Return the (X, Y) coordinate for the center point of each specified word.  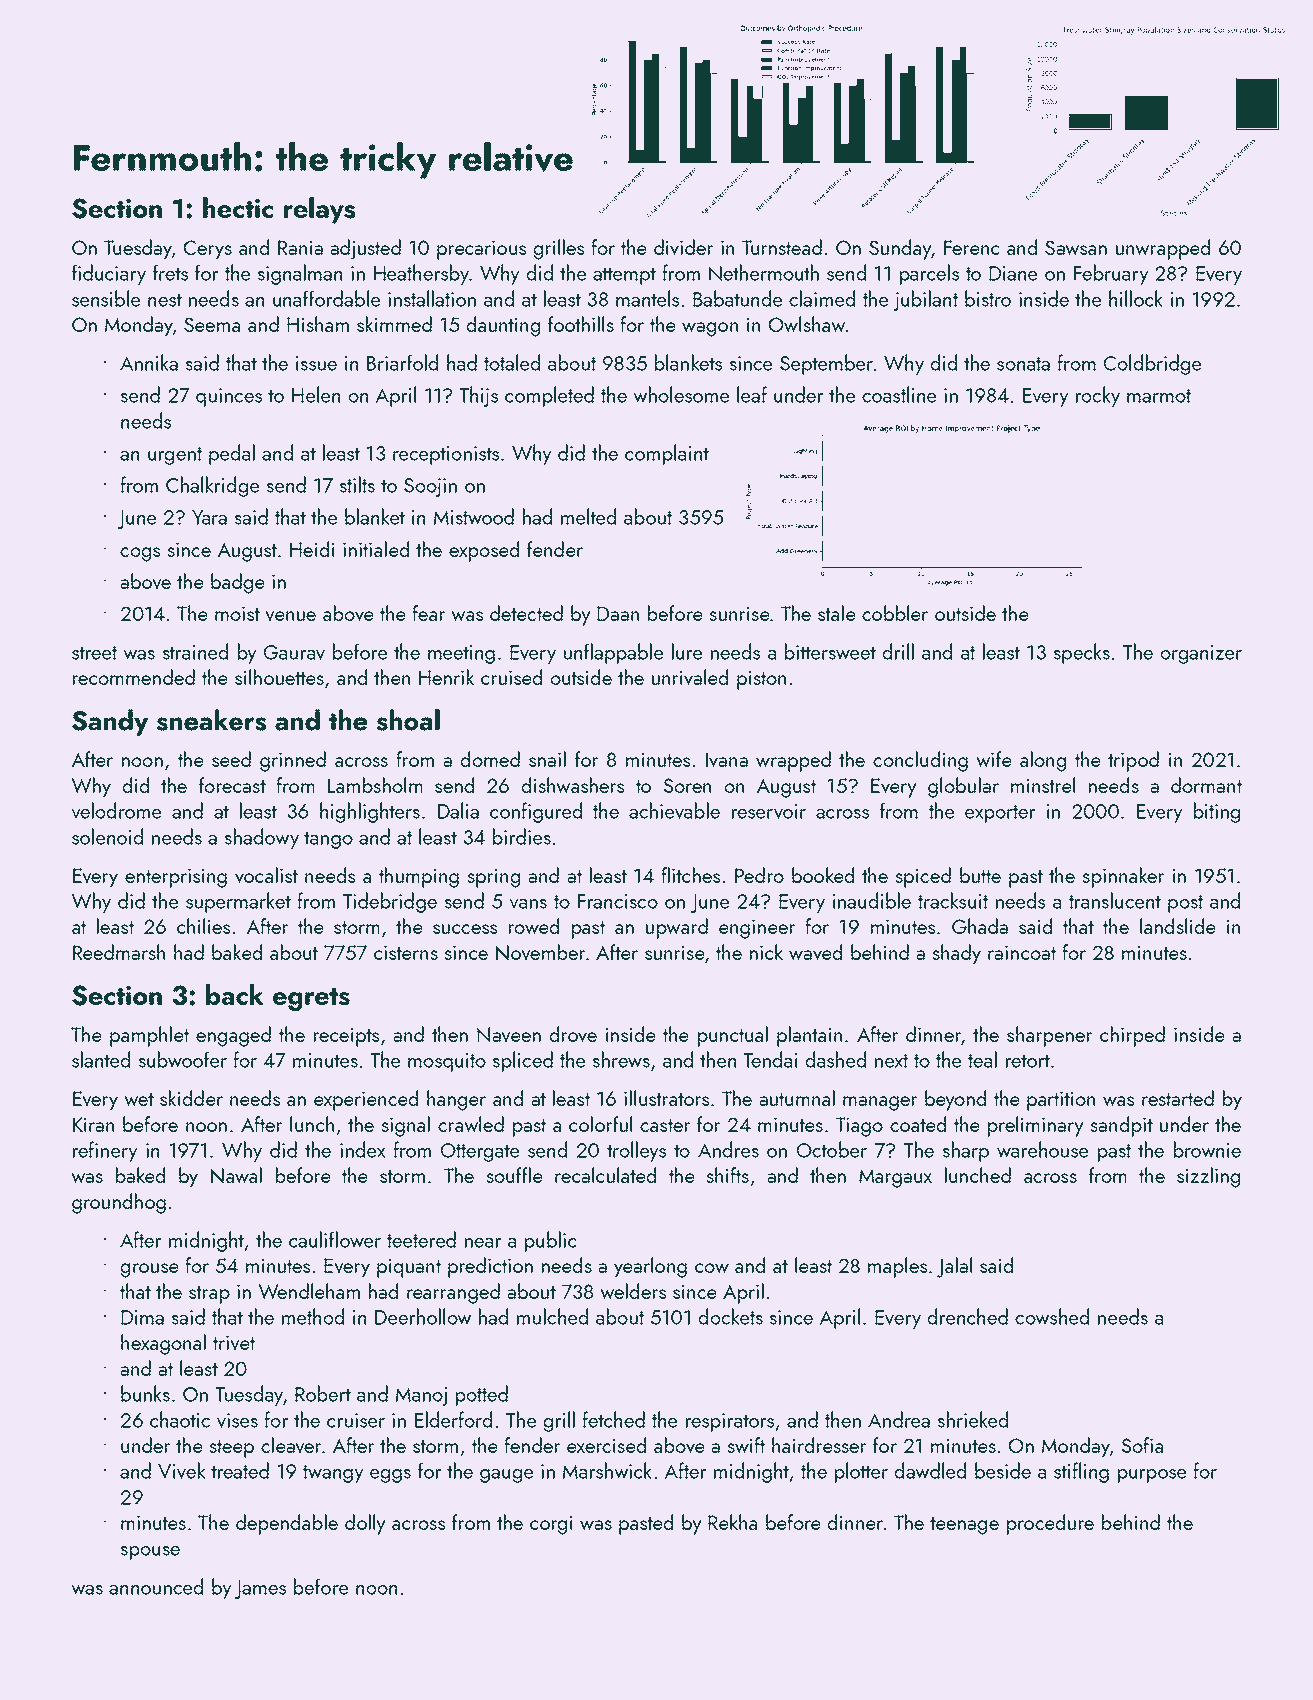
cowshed (1052, 1316)
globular (963, 787)
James (260, 1589)
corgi (551, 1525)
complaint (667, 454)
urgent (175, 456)
